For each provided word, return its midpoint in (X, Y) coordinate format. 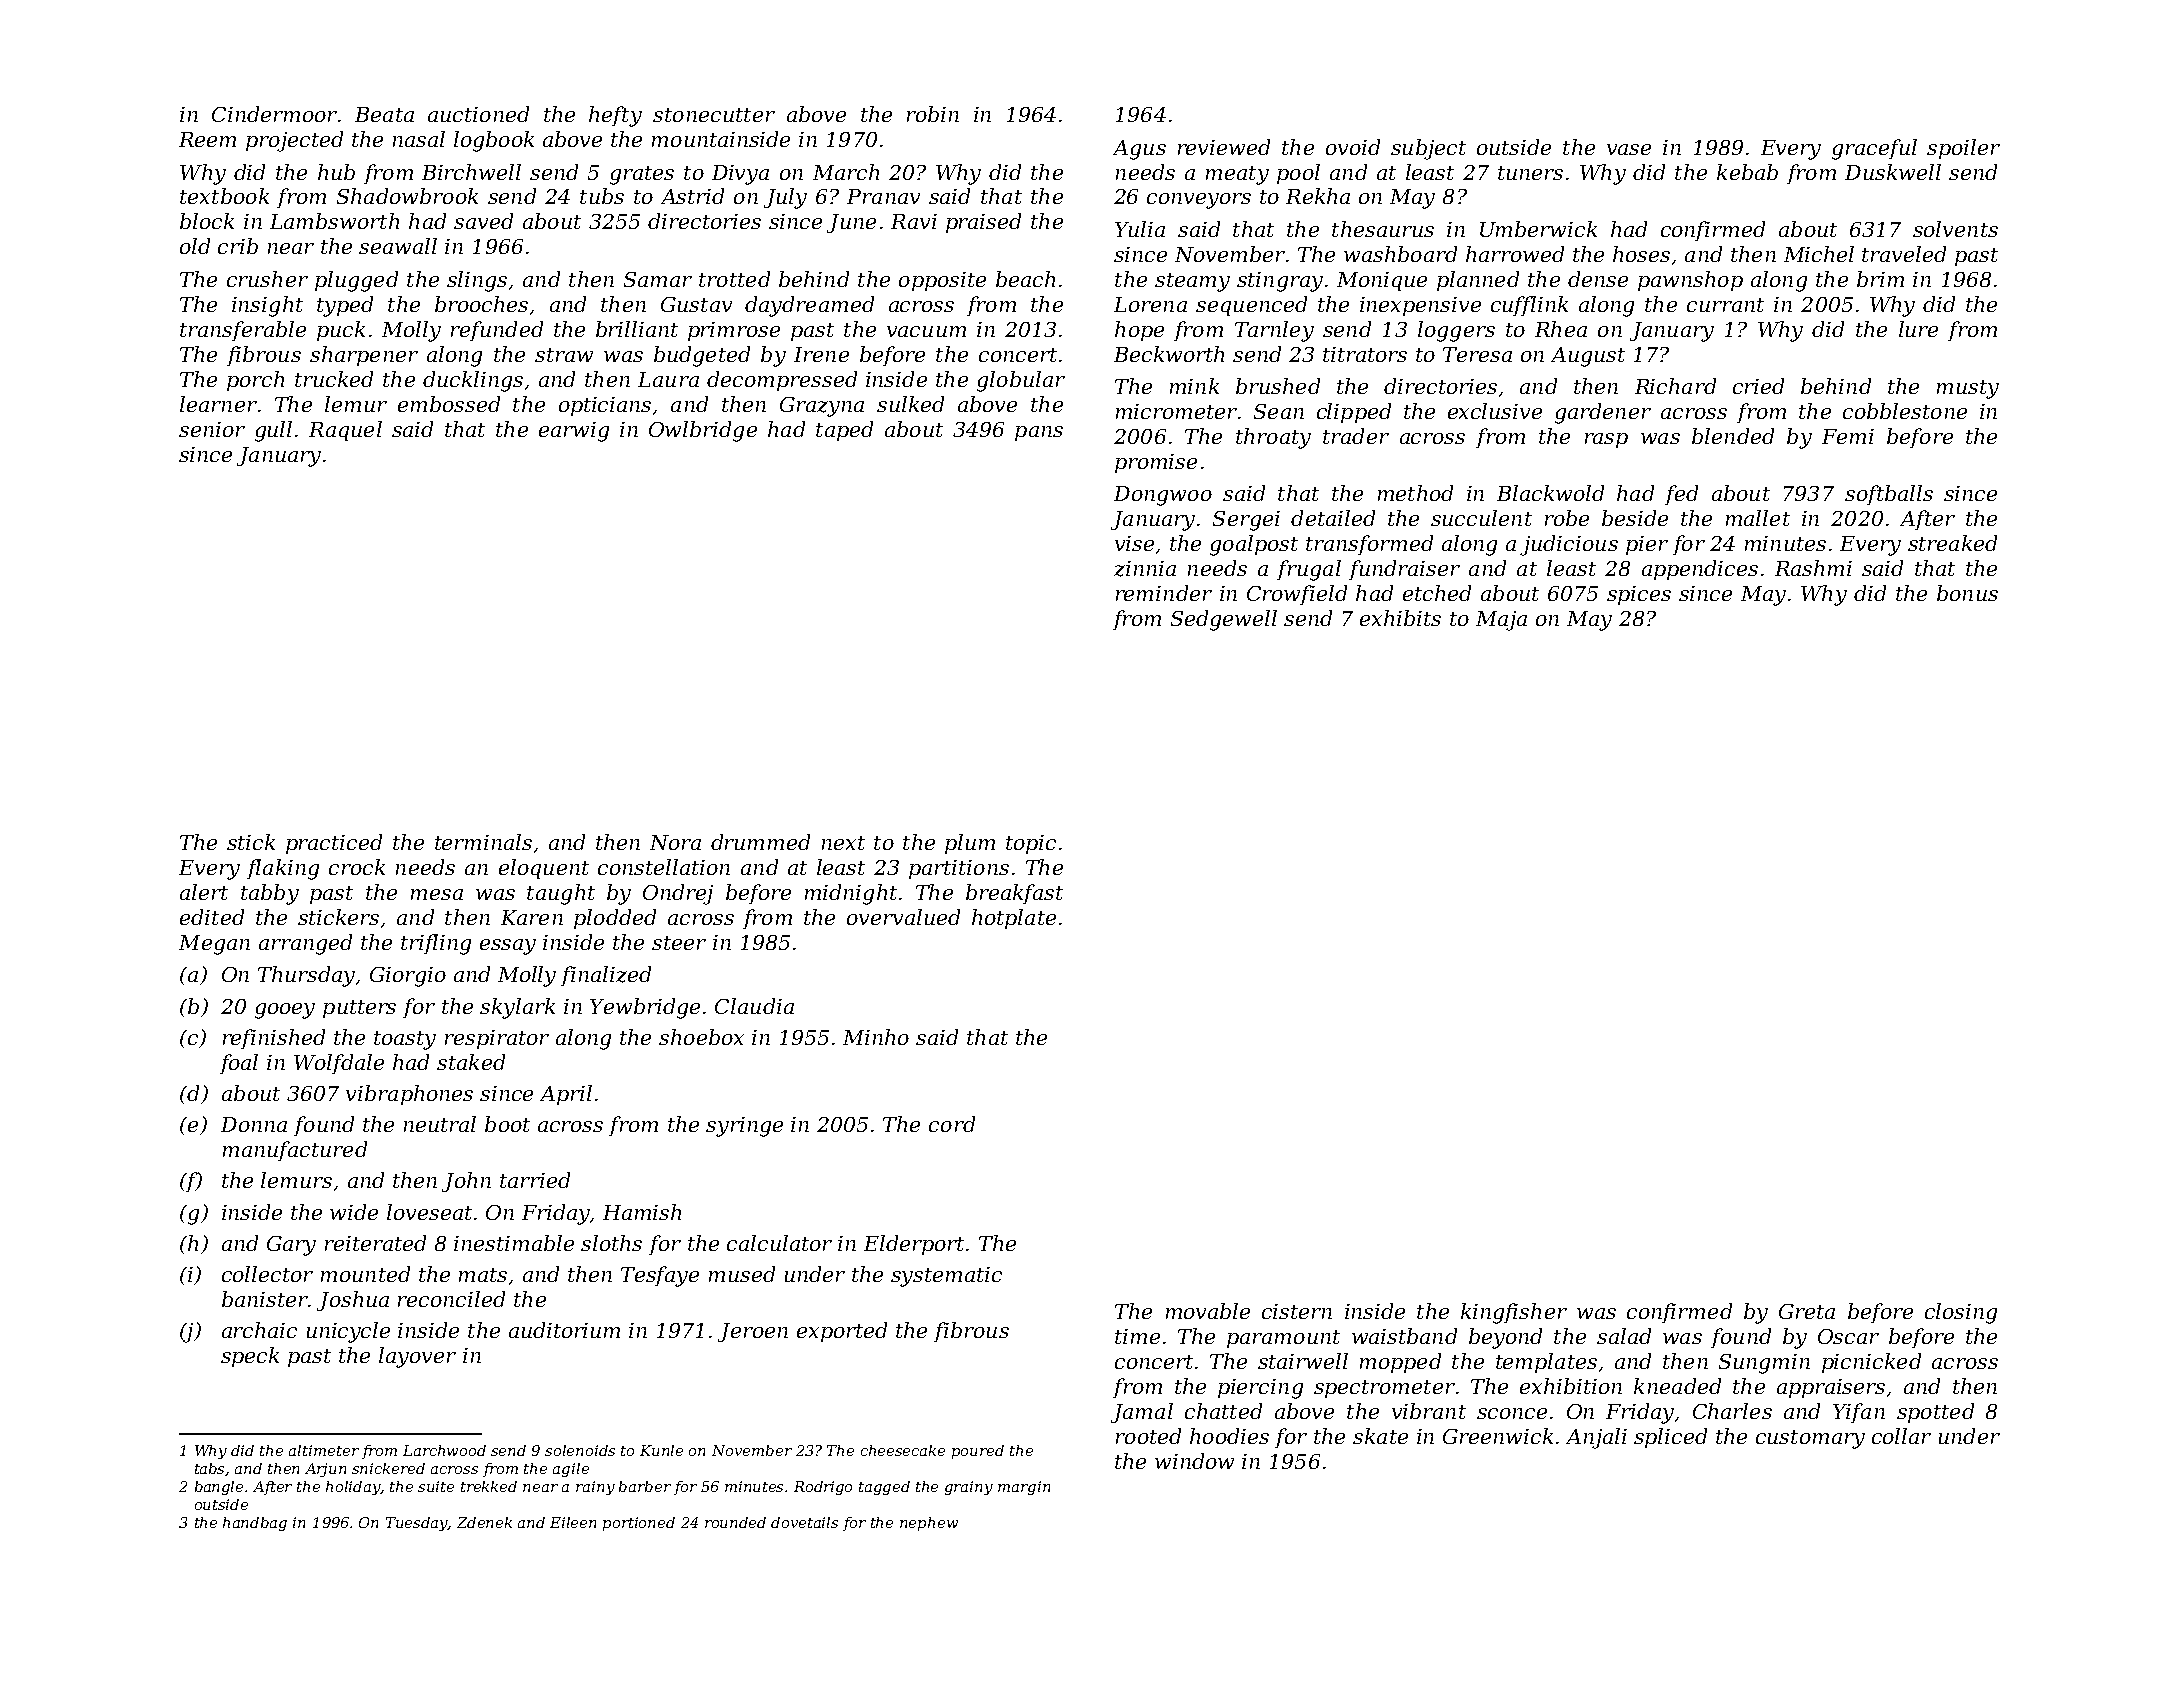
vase (1629, 149)
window (1194, 1461)
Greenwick (1498, 1436)
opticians (605, 406)
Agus (1139, 150)
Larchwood (444, 1450)
